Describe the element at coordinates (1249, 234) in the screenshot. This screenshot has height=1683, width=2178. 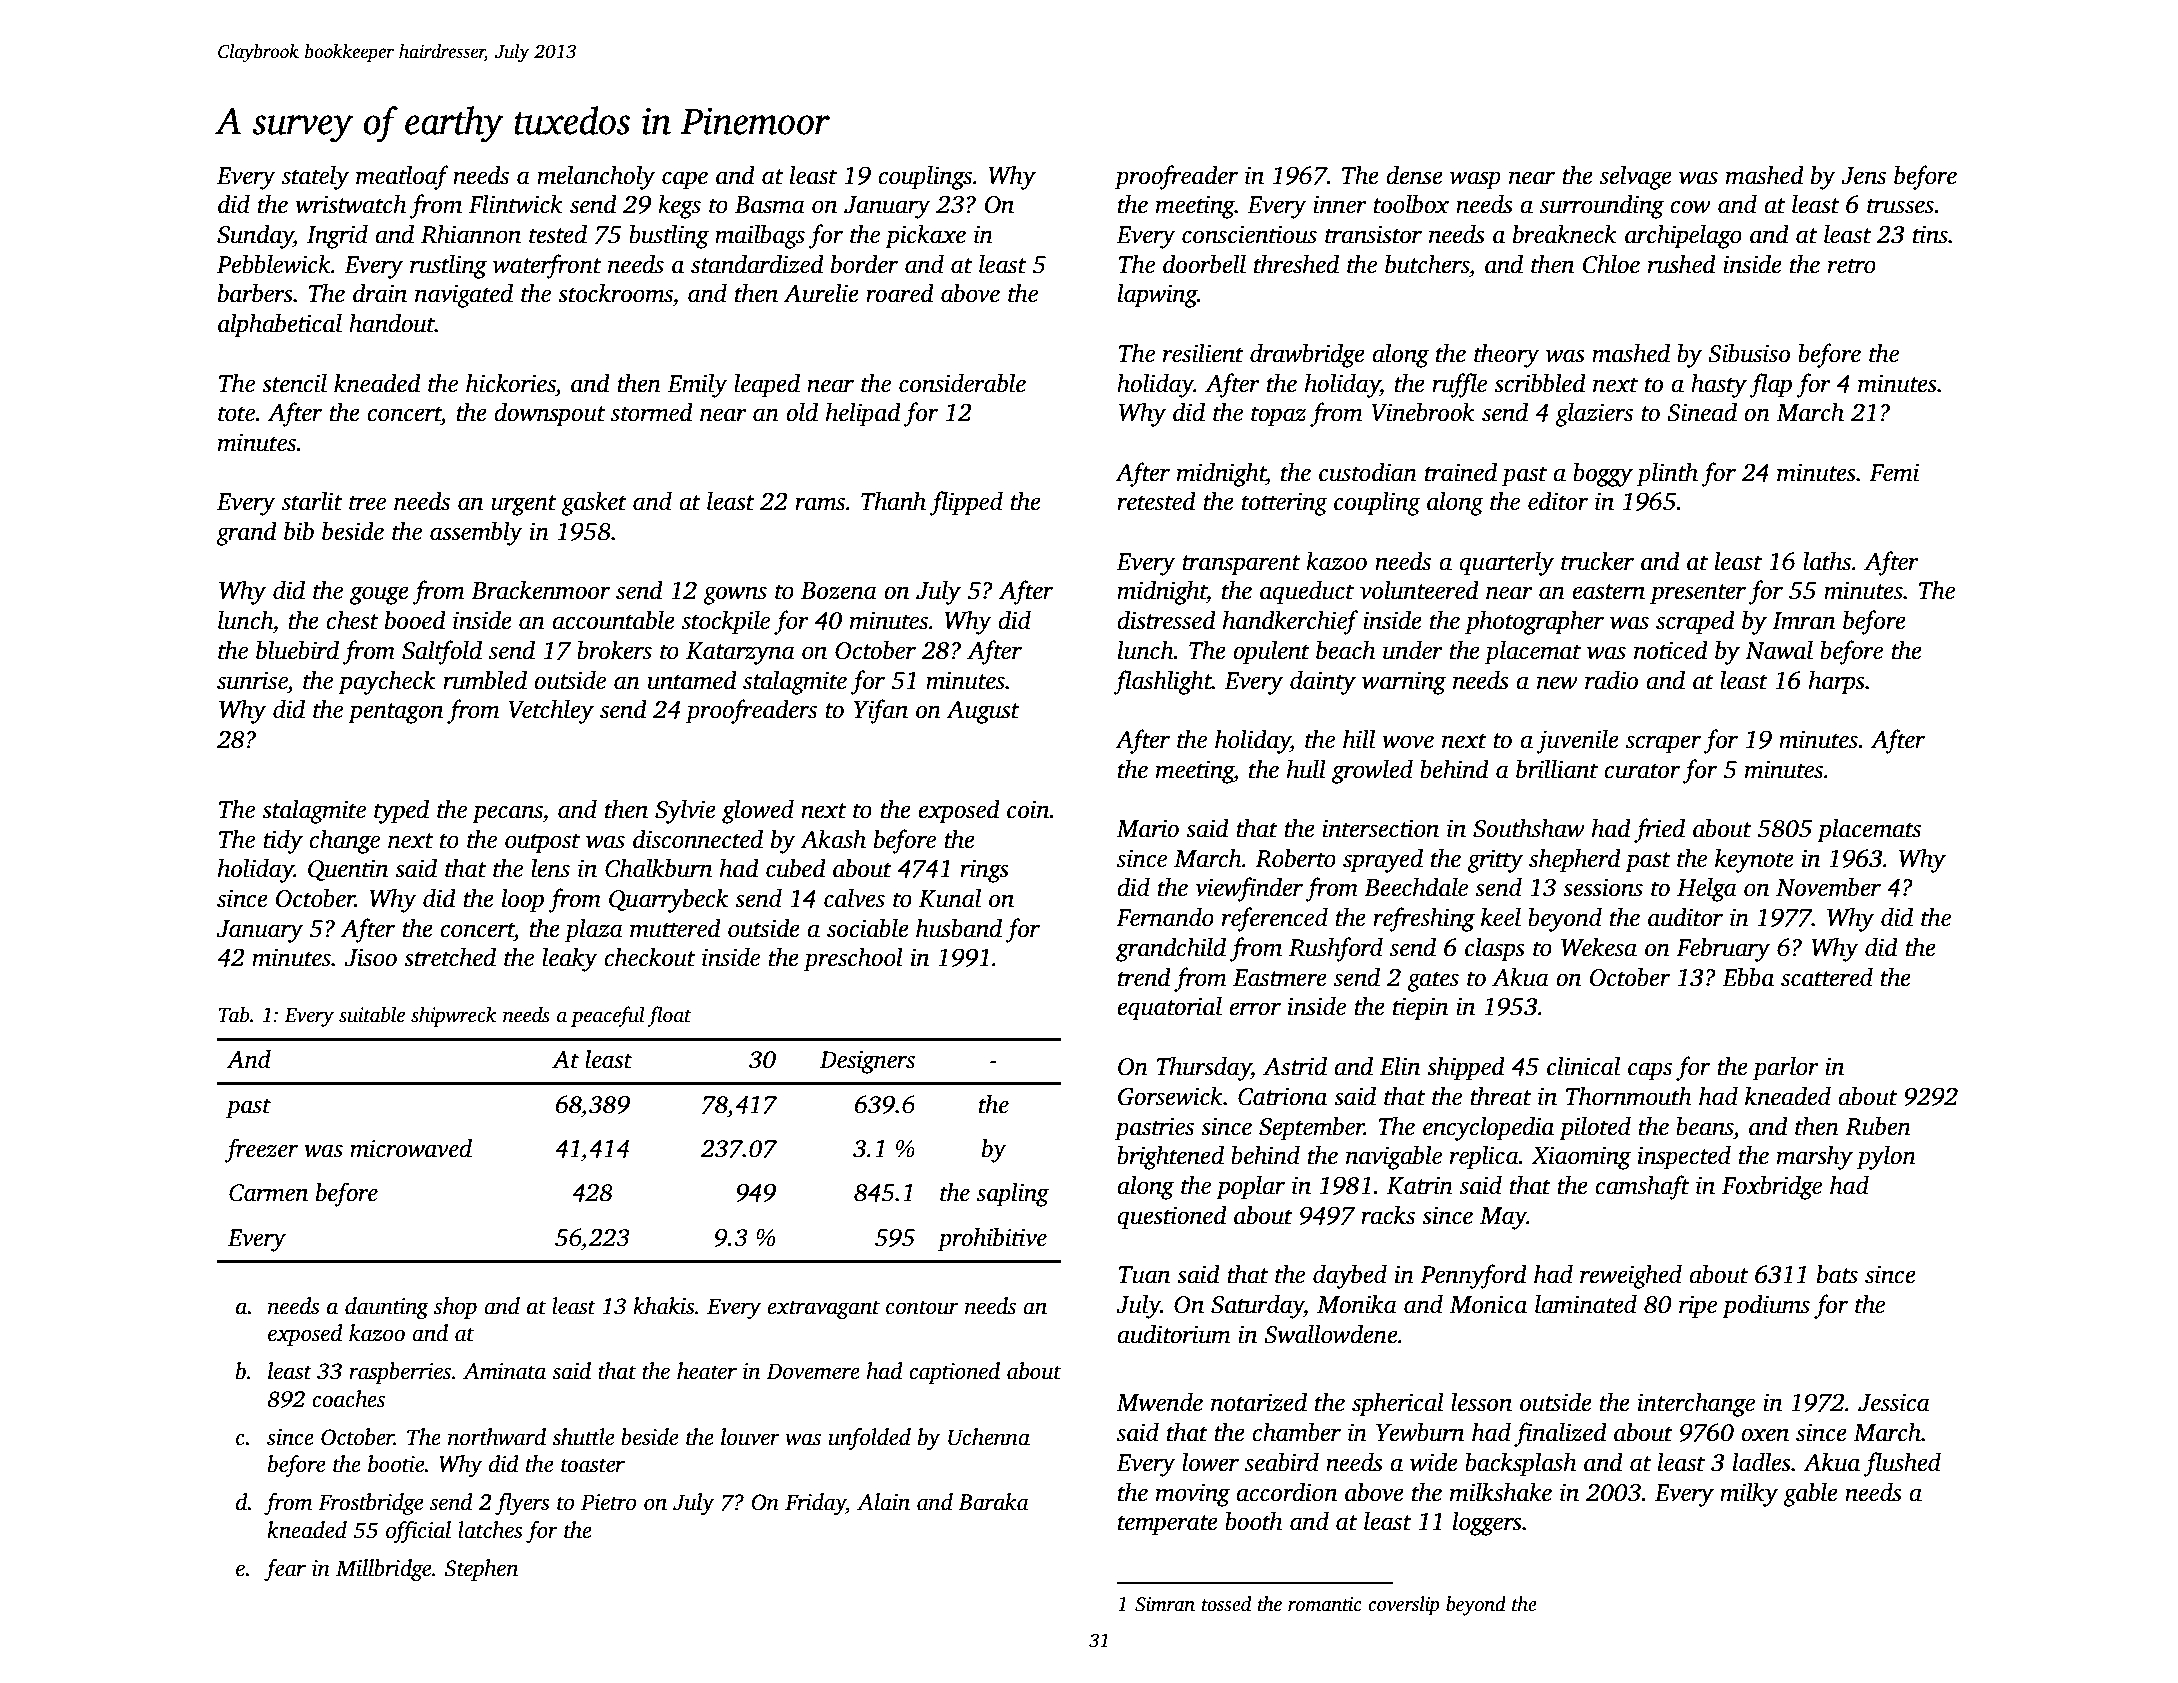
I see `conscientious` at that location.
